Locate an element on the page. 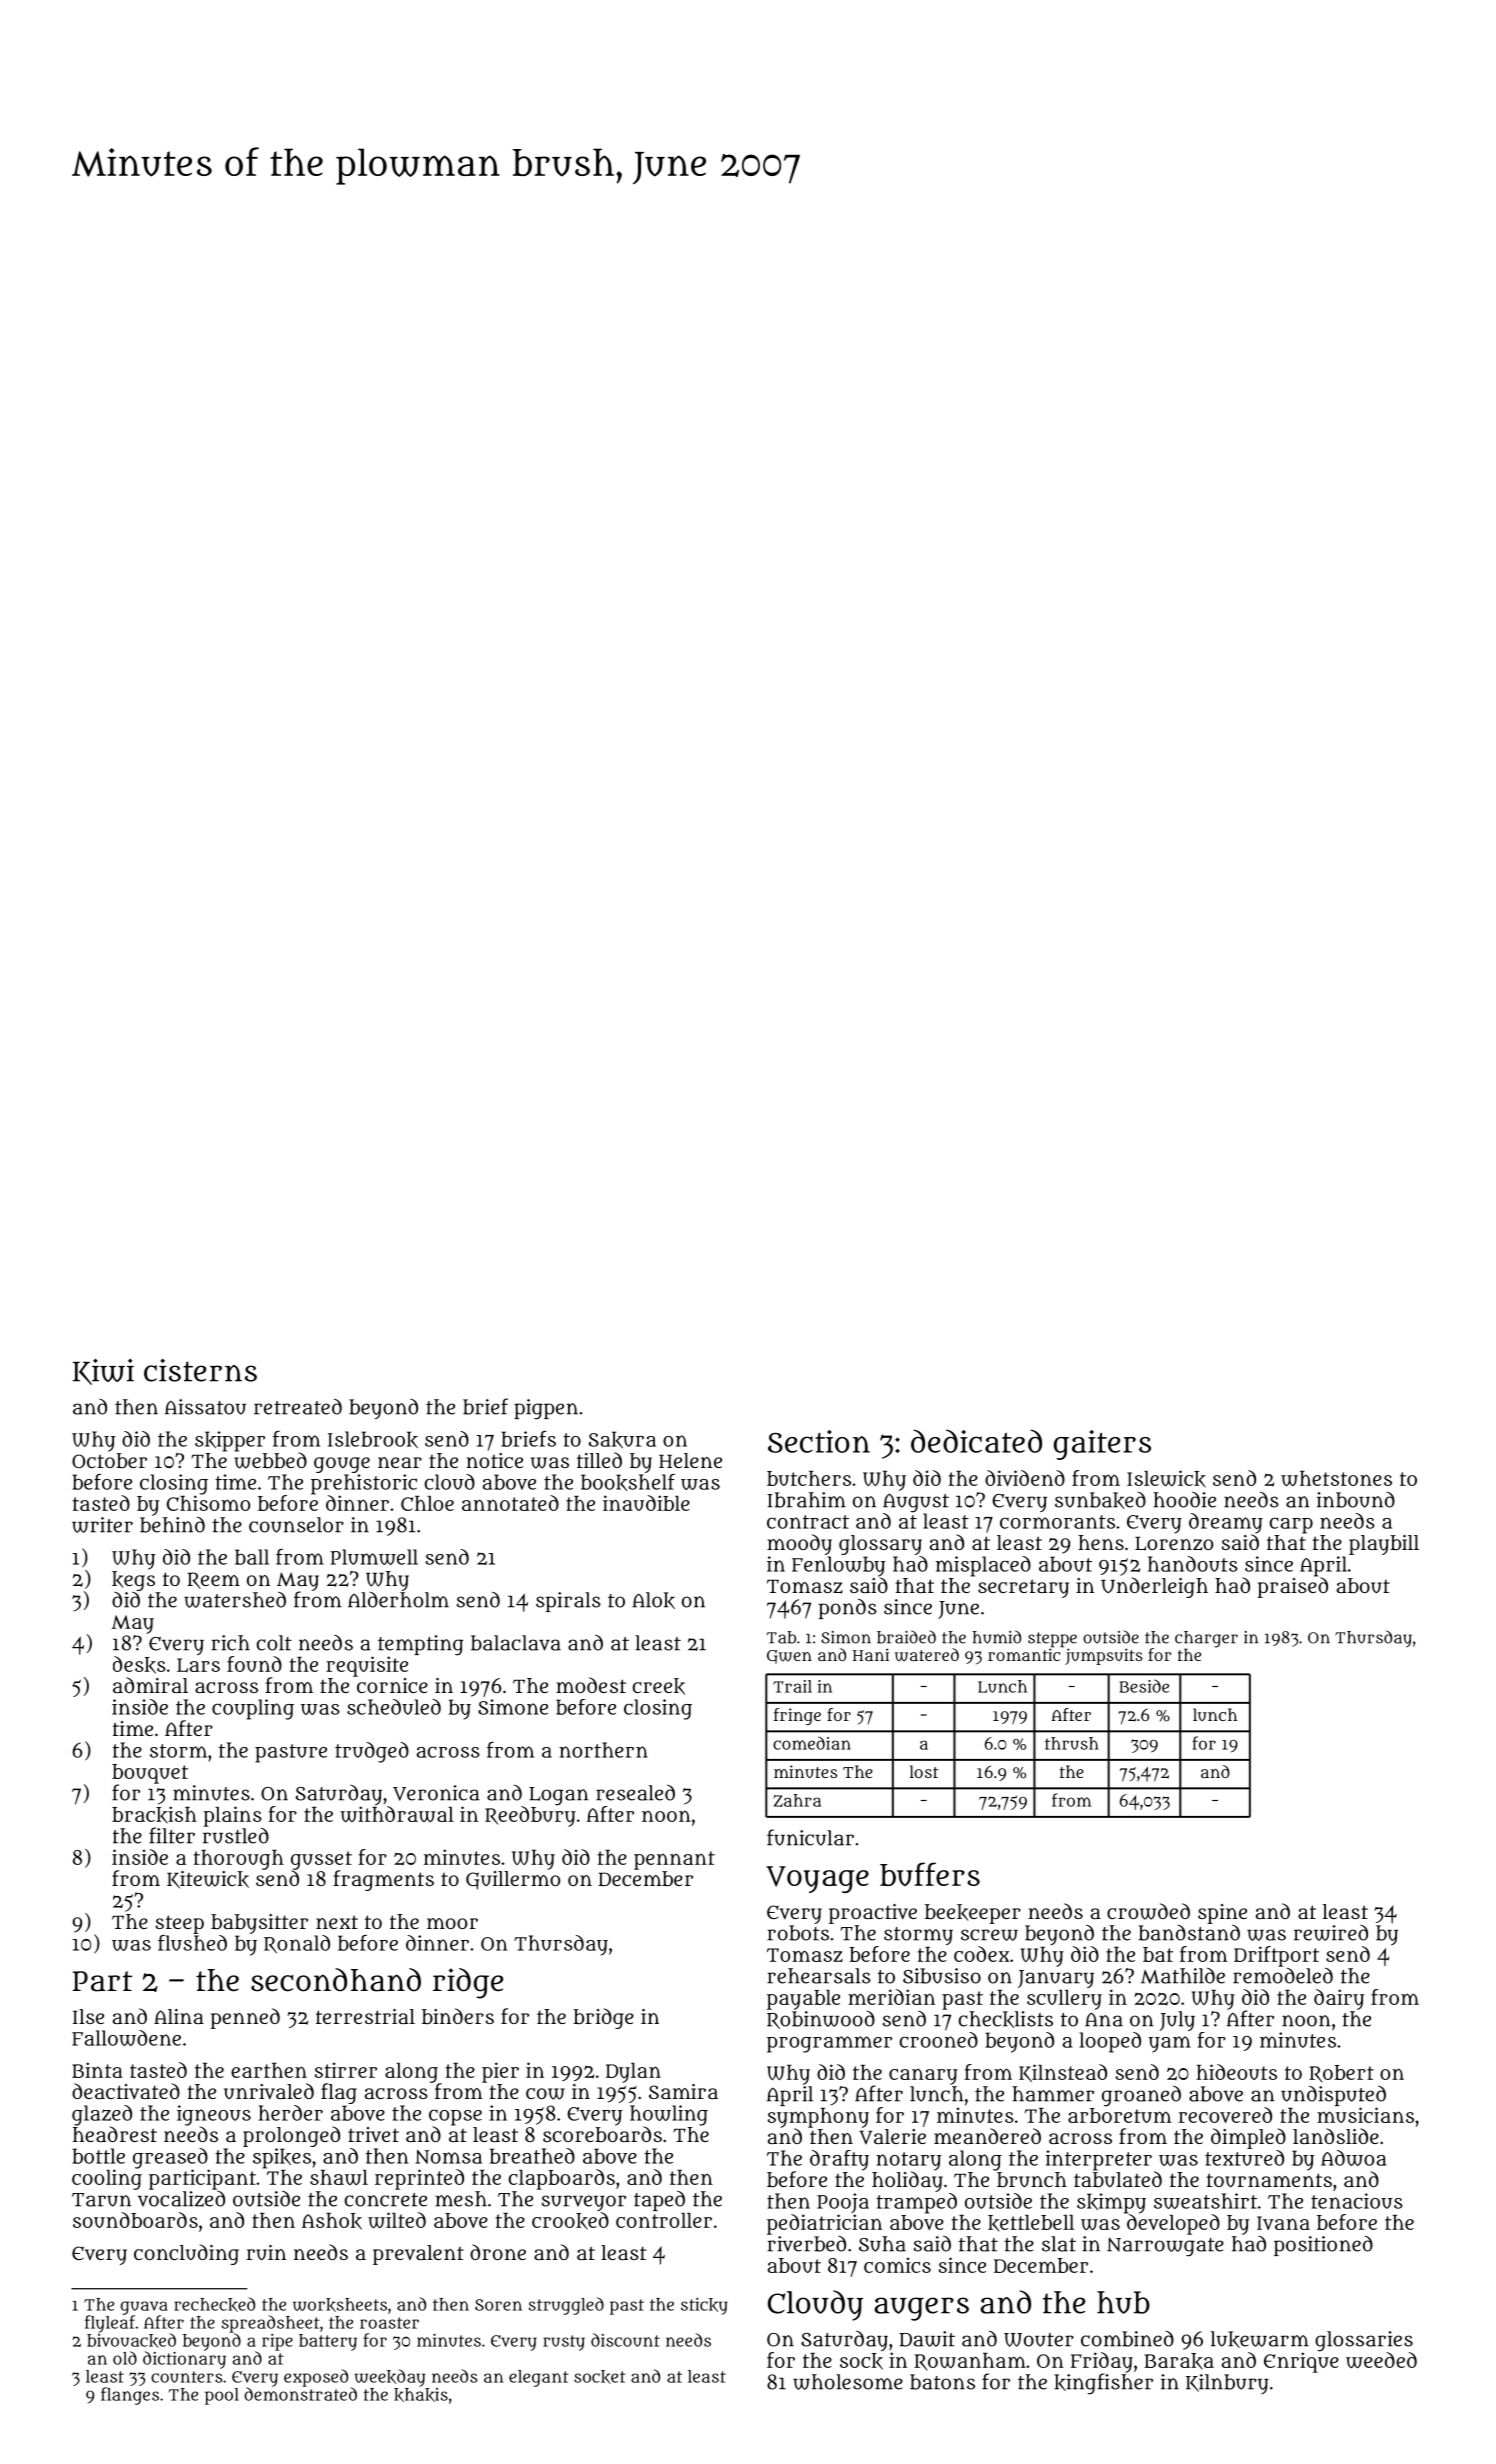  spikes is located at coordinates (282, 2158).
